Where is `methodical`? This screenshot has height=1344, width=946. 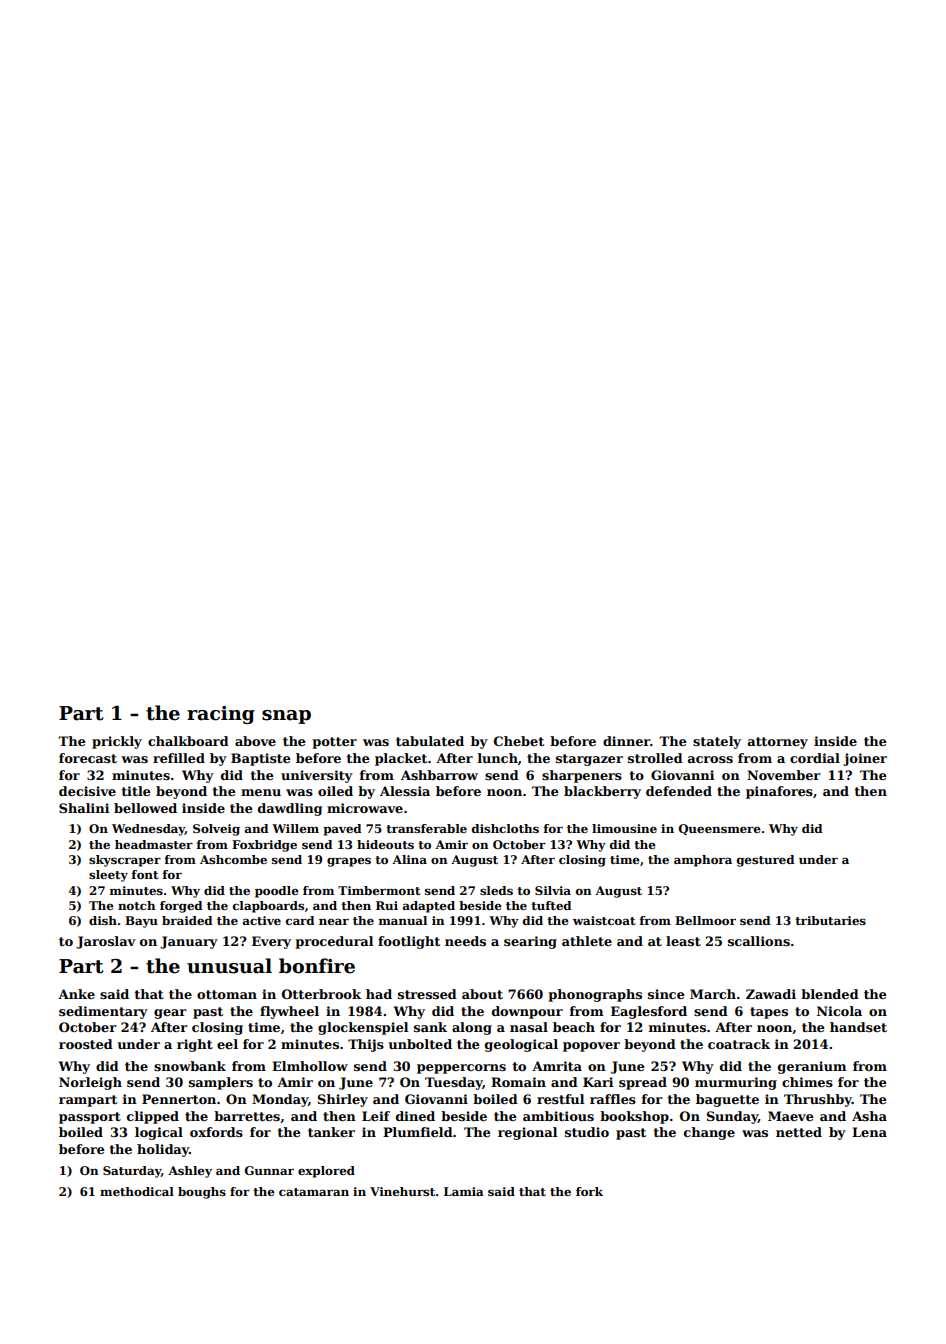 methodical is located at coordinates (137, 1191).
